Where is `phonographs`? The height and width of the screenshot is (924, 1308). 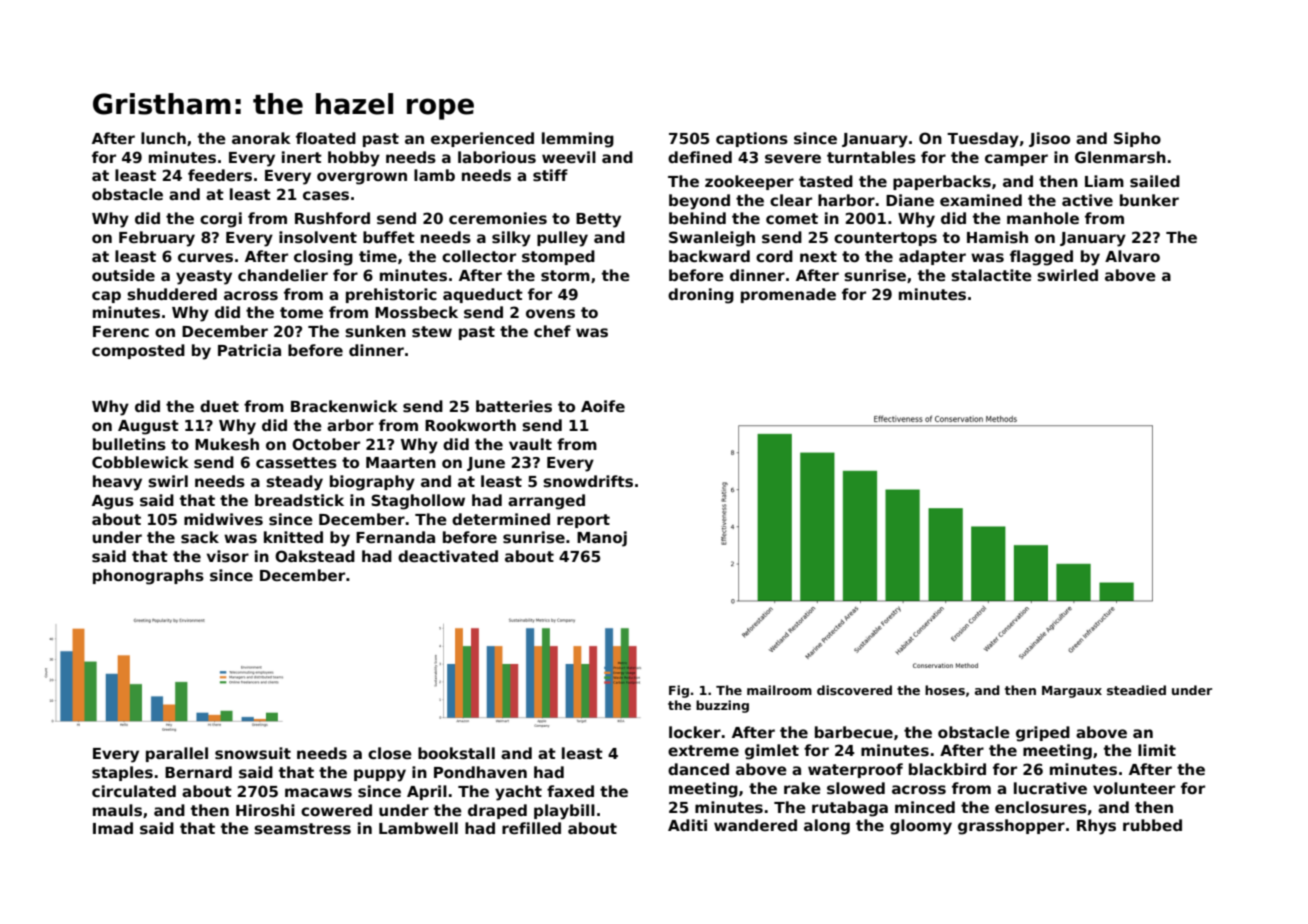 phonographs is located at coordinates (148, 577).
